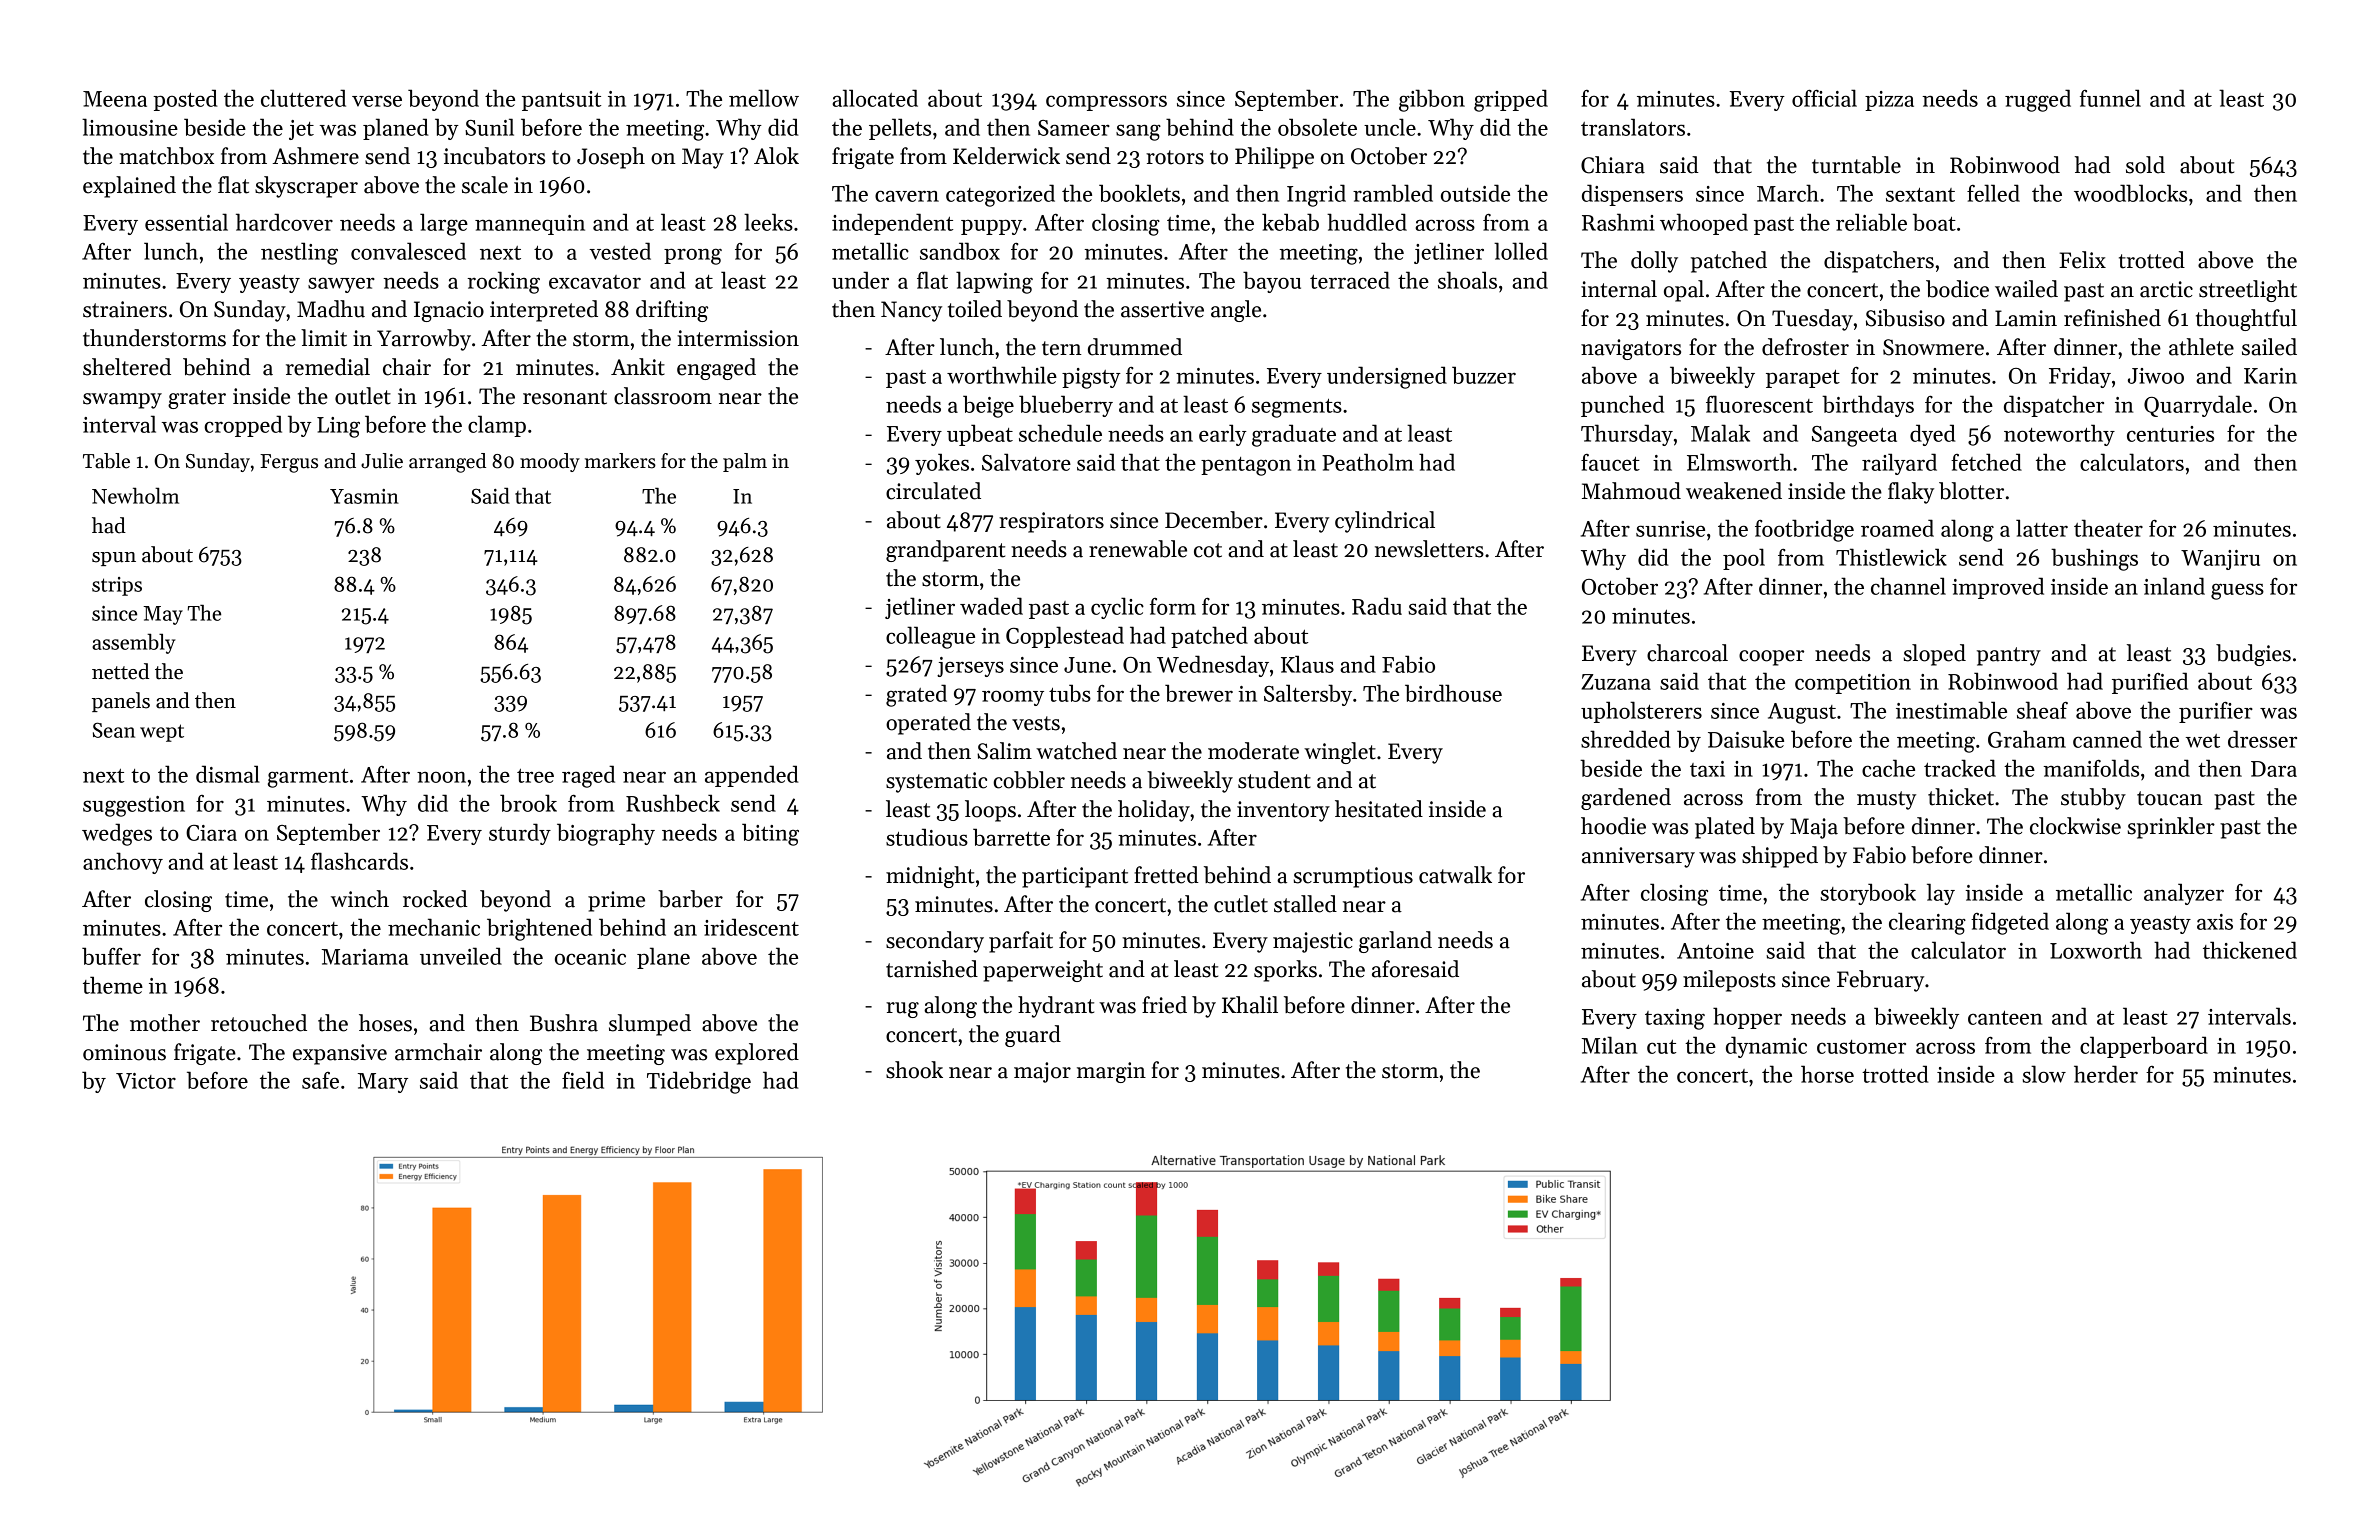  What do you see at coordinates (2110, 98) in the page?
I see `funnel` at bounding box center [2110, 98].
